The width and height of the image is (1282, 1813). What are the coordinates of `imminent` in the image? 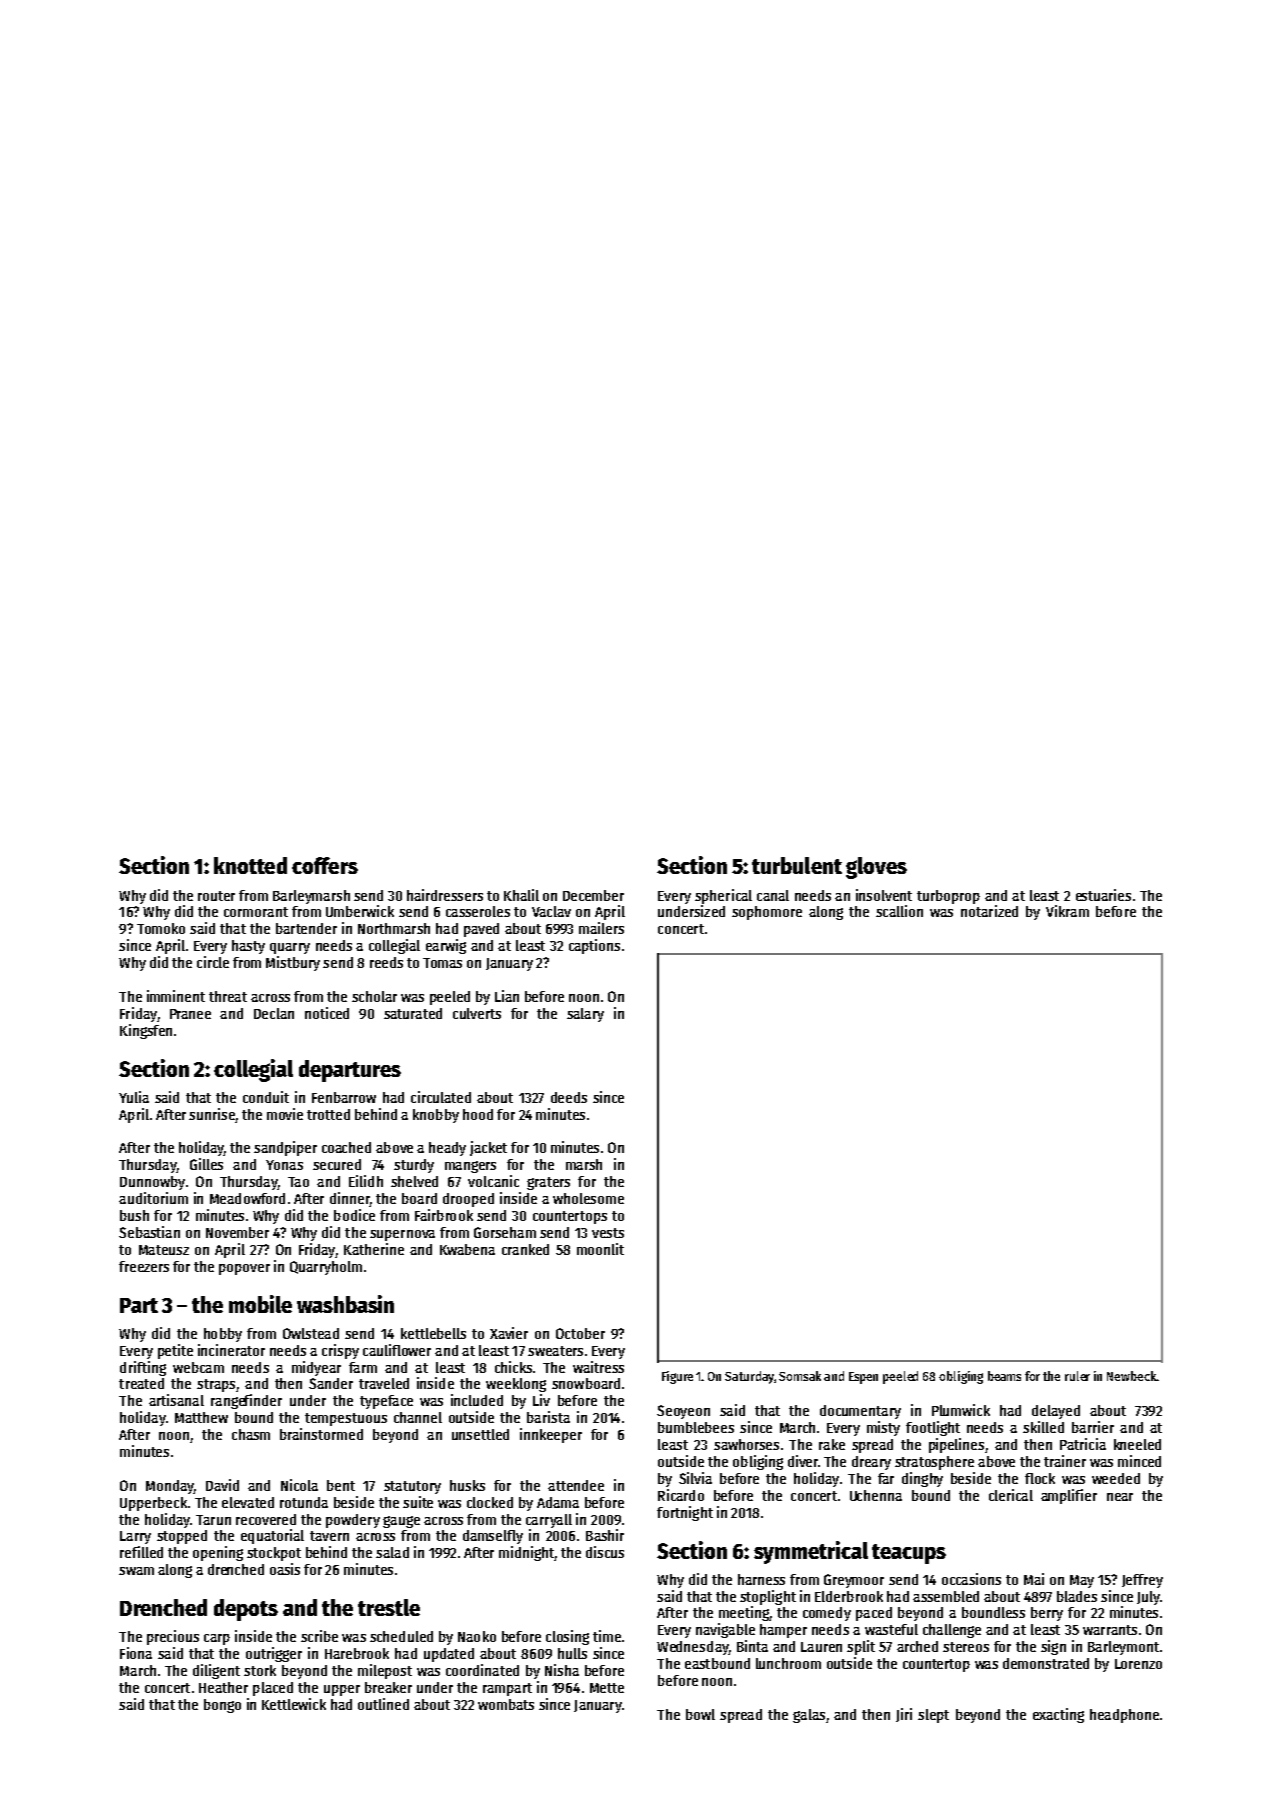 It's located at (176, 996).
